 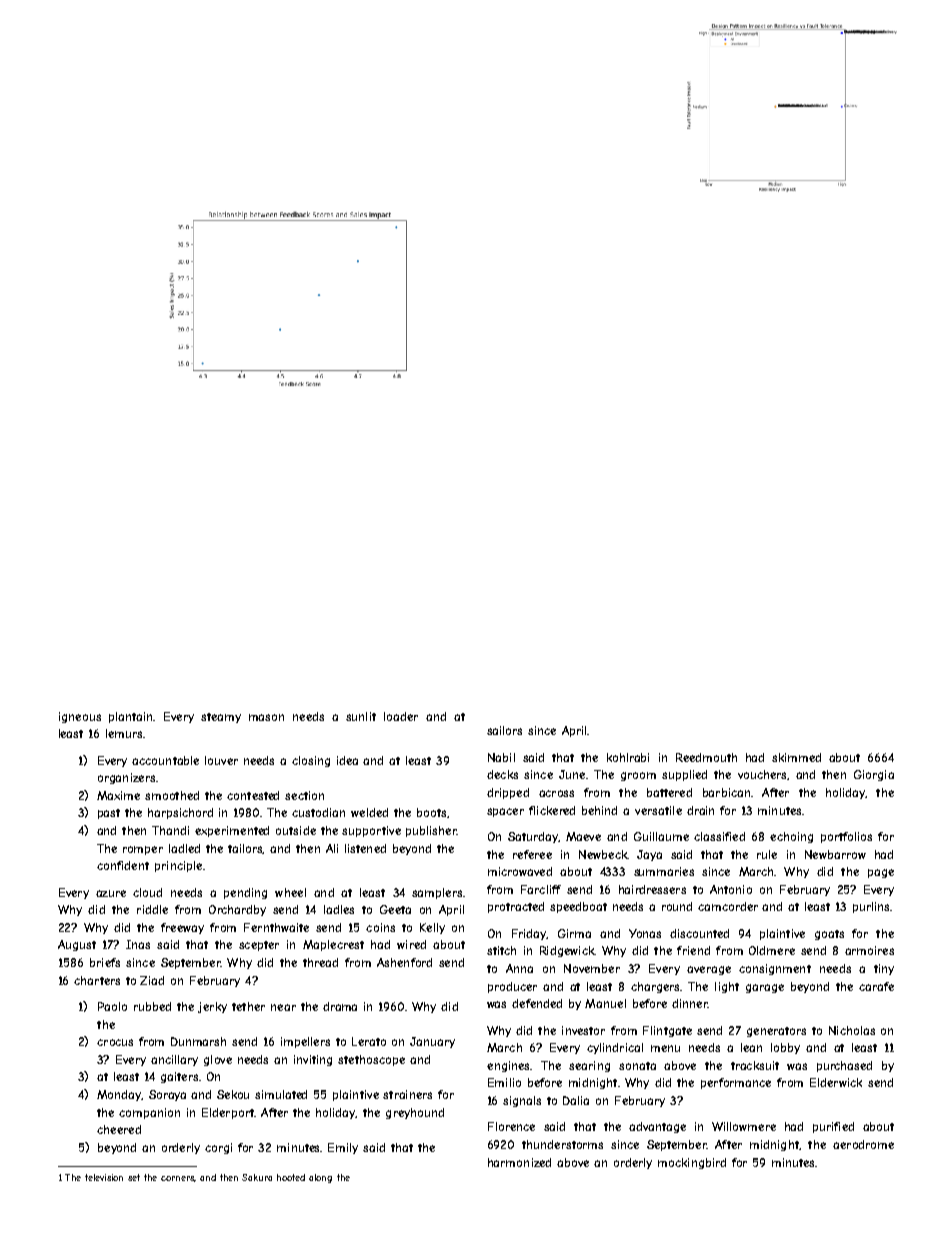 I want to click on mockingbird, so click(x=692, y=1163).
